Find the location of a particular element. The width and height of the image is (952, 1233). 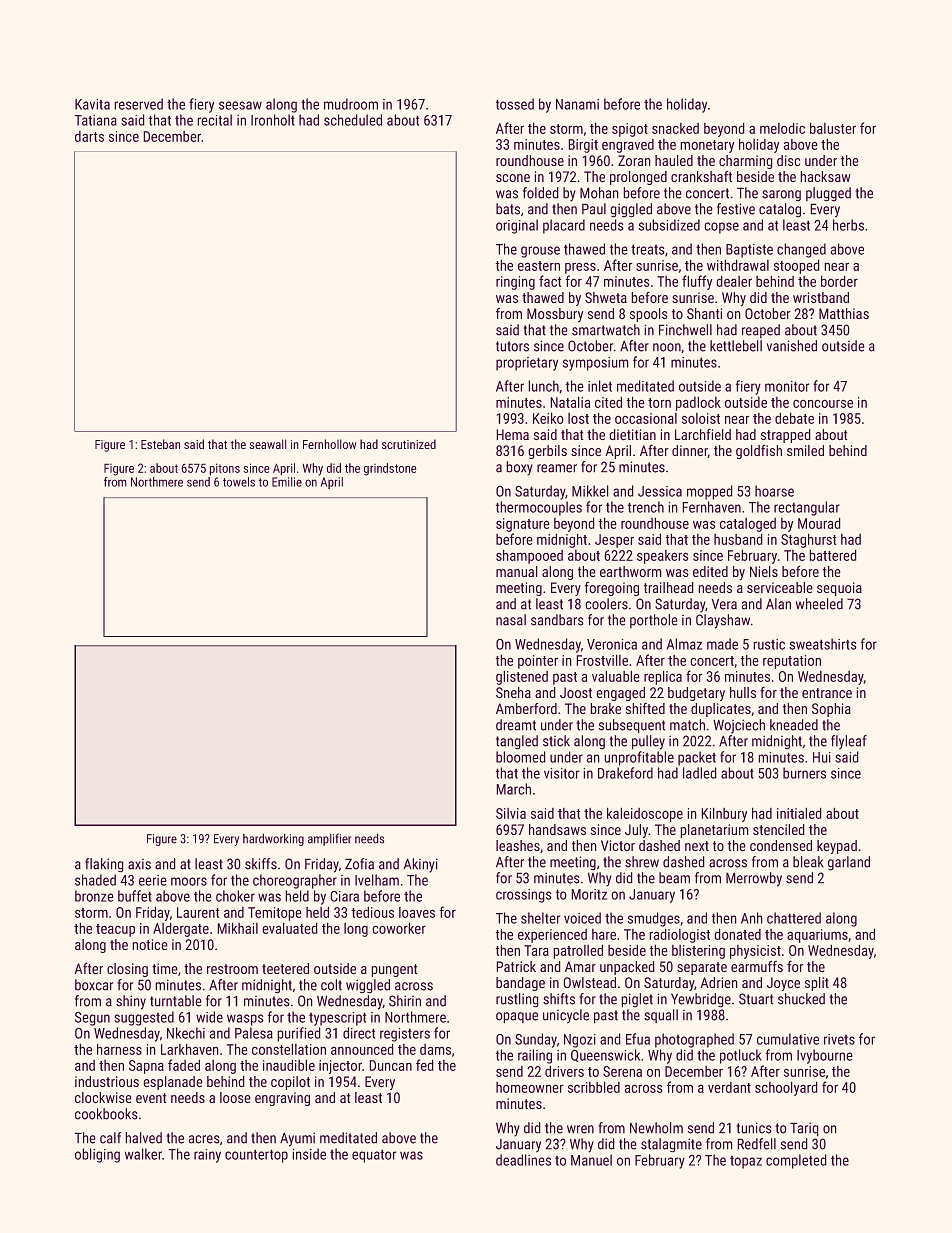

Sneha is located at coordinates (513, 692).
